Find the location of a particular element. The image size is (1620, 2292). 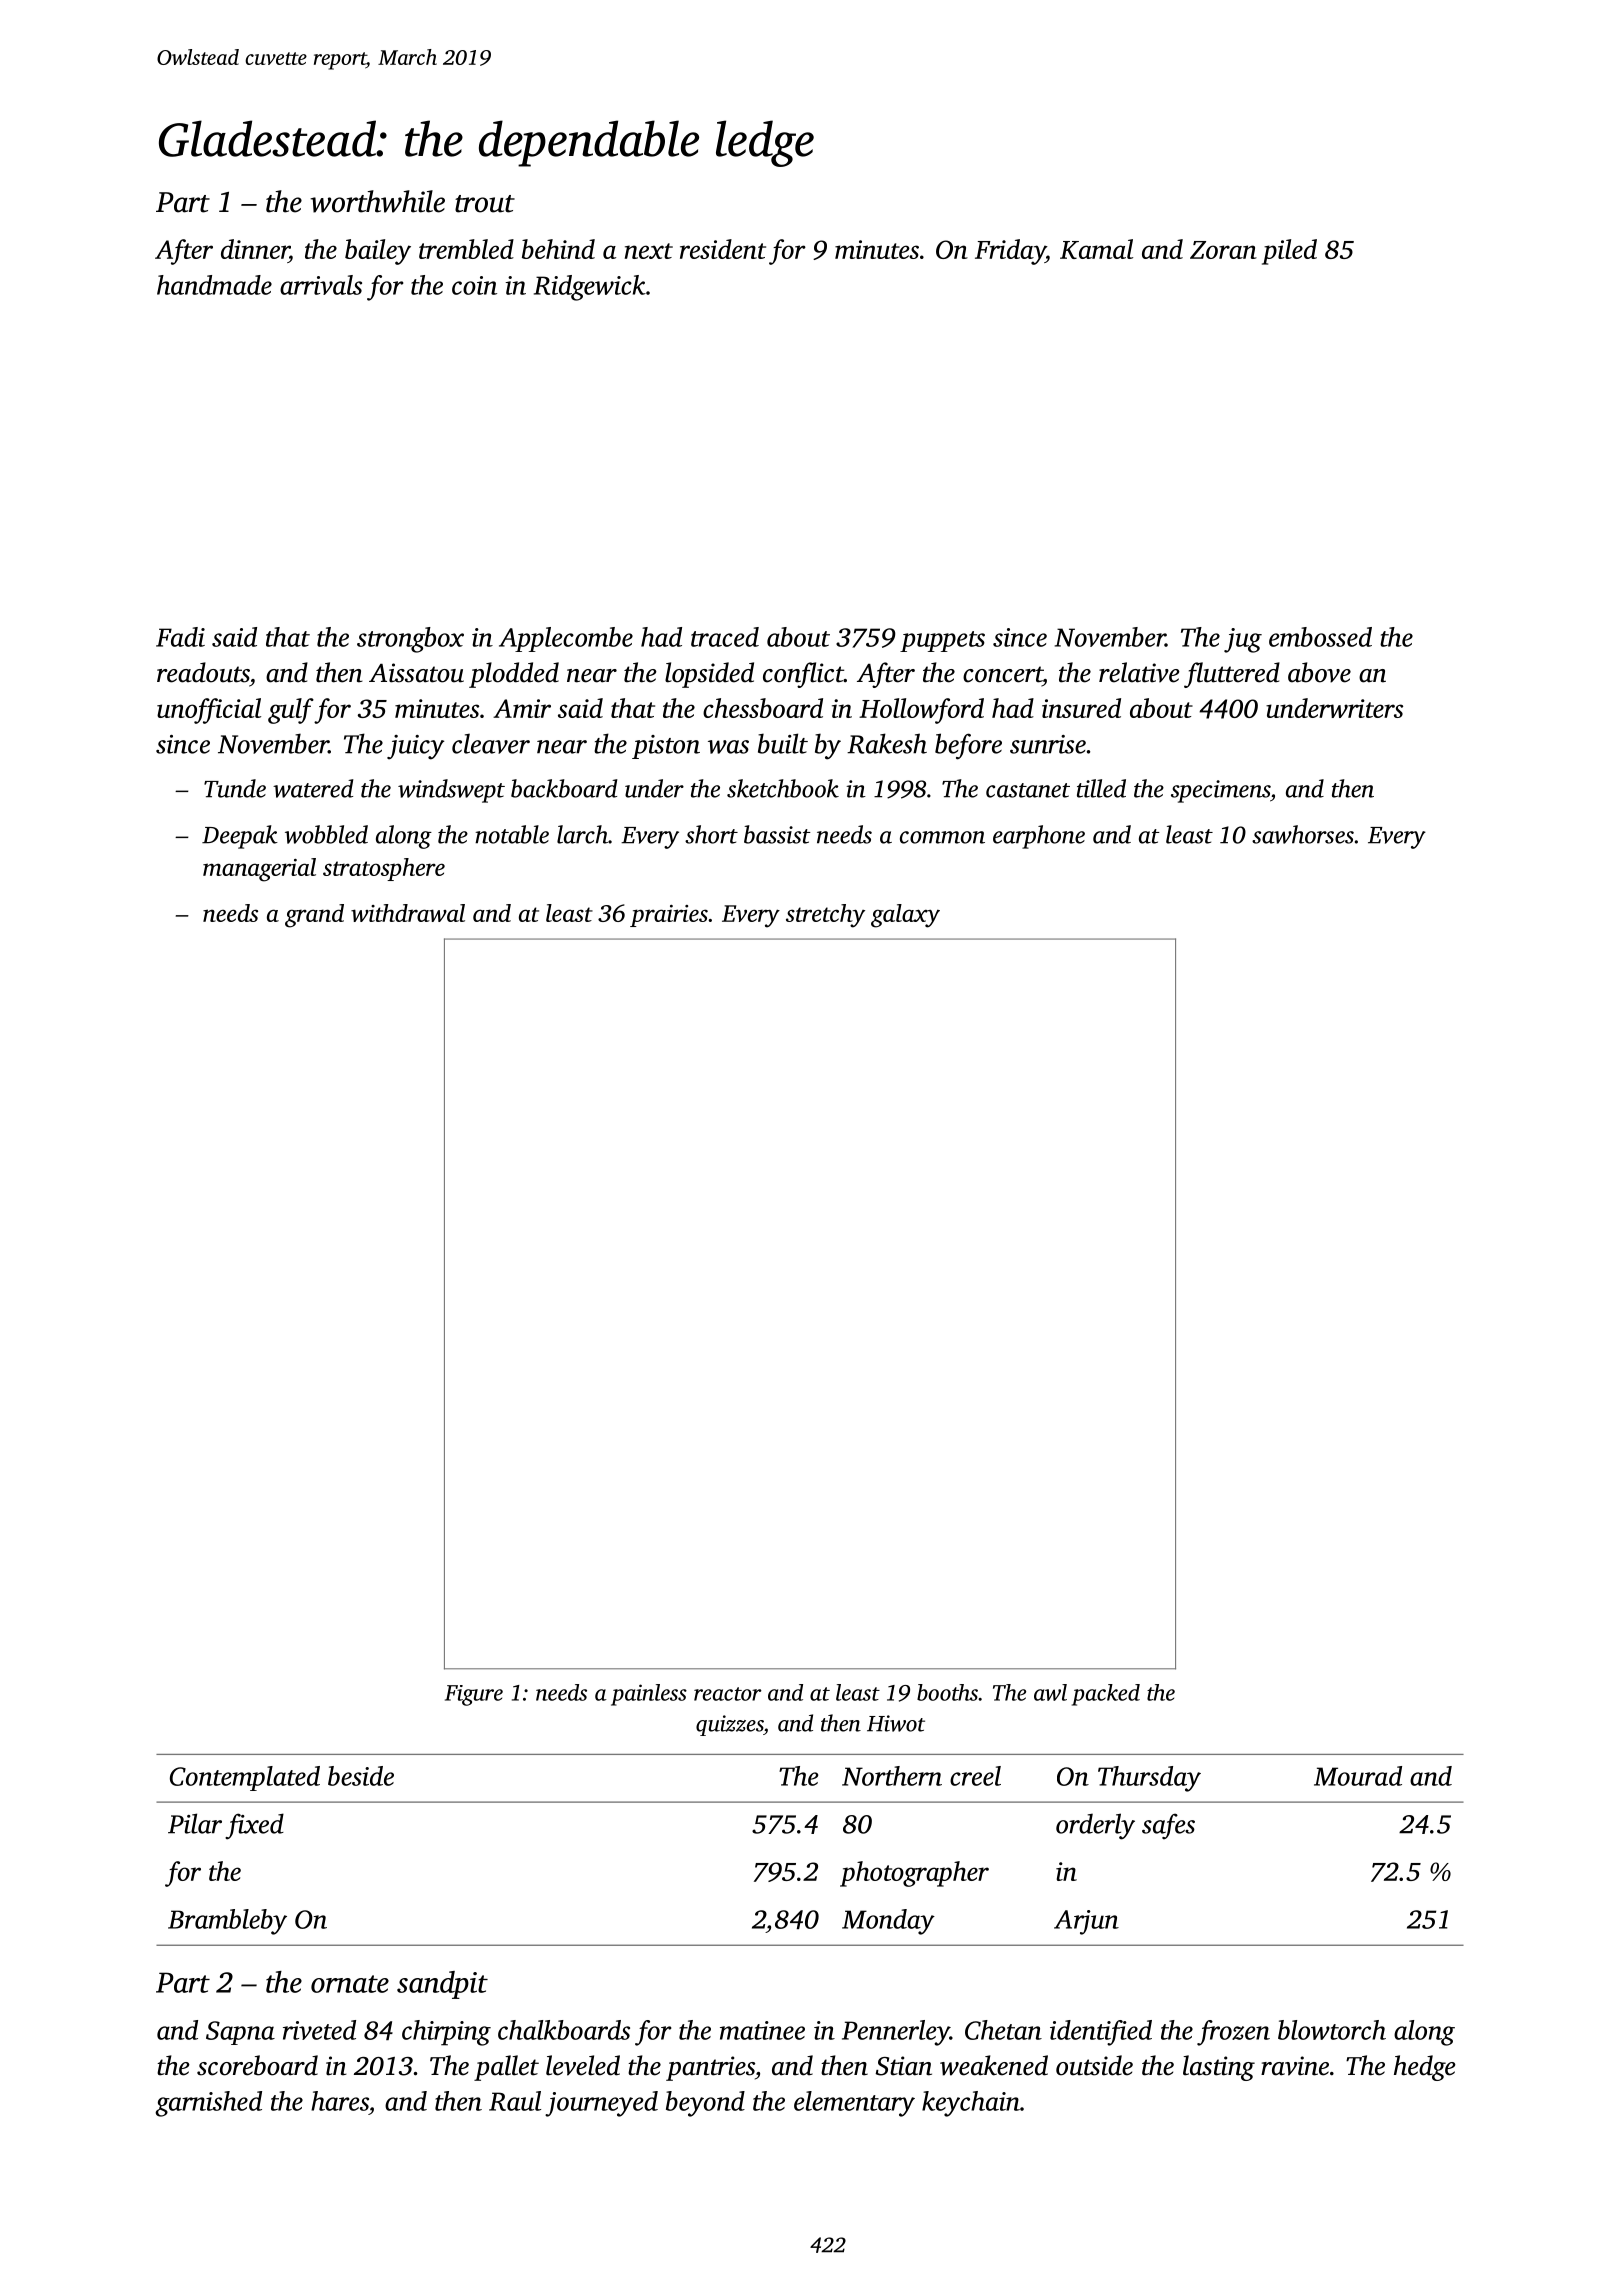

reactor is located at coordinates (728, 1694).
